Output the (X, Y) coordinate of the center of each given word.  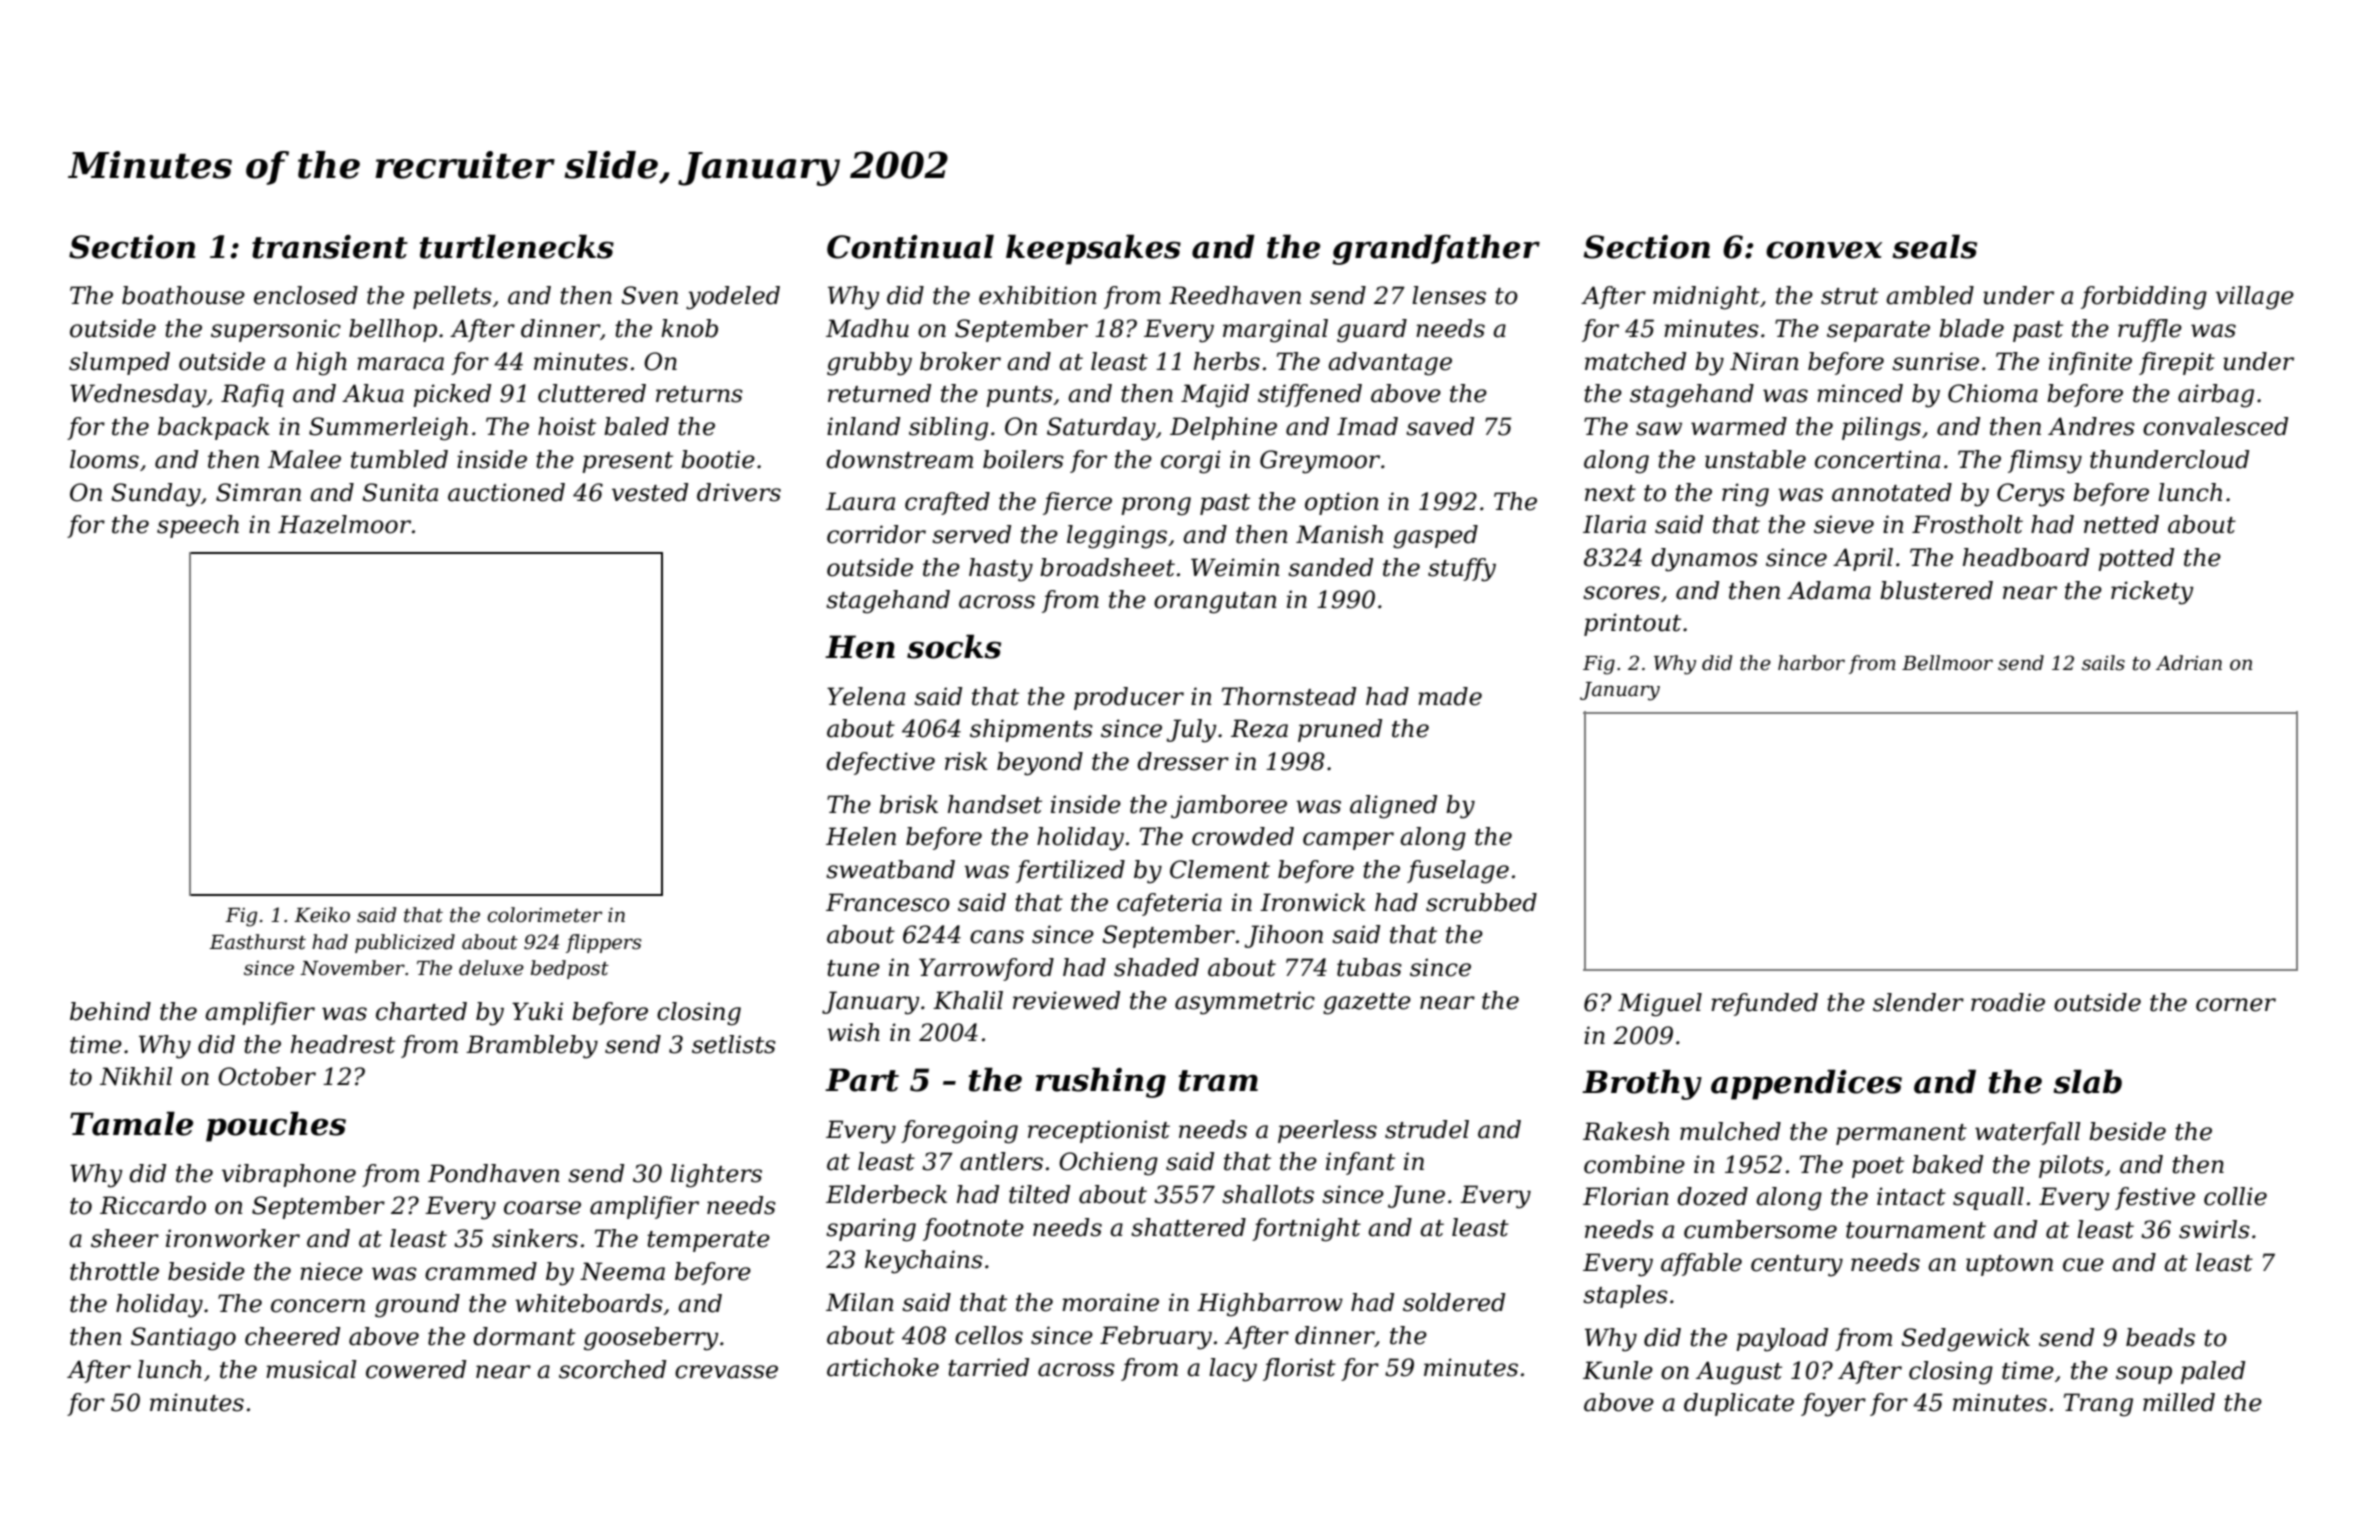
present (627, 462)
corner (2236, 1005)
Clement (1220, 869)
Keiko (322, 915)
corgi (1191, 462)
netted (2121, 524)
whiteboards (589, 1303)
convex (1824, 250)
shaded (1156, 967)
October (267, 1076)
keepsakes (1093, 249)
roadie (2008, 1002)
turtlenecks (517, 246)
